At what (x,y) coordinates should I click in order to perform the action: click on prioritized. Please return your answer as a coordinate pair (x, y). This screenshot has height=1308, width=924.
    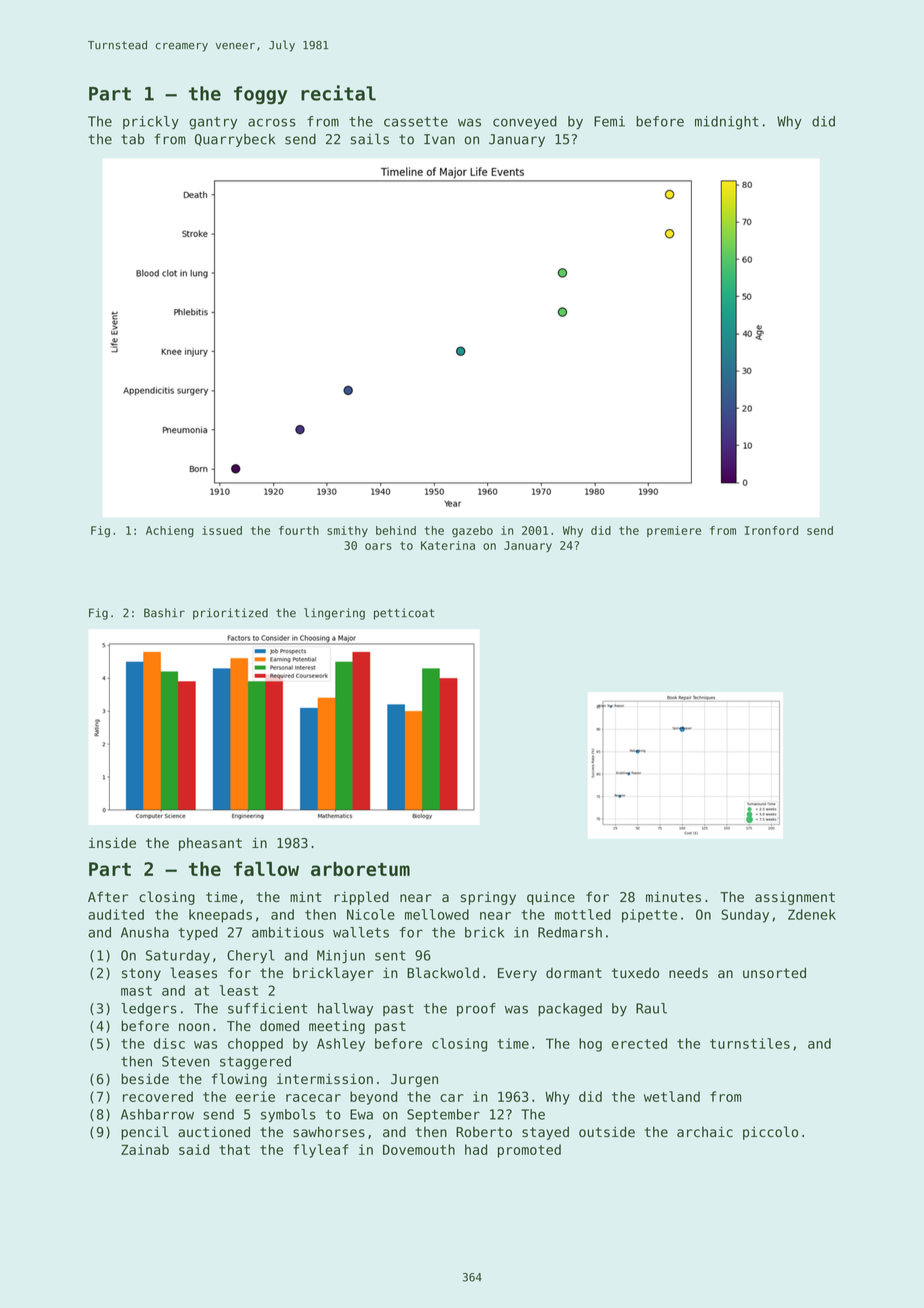
    Looking at the image, I should click on (230, 614).
